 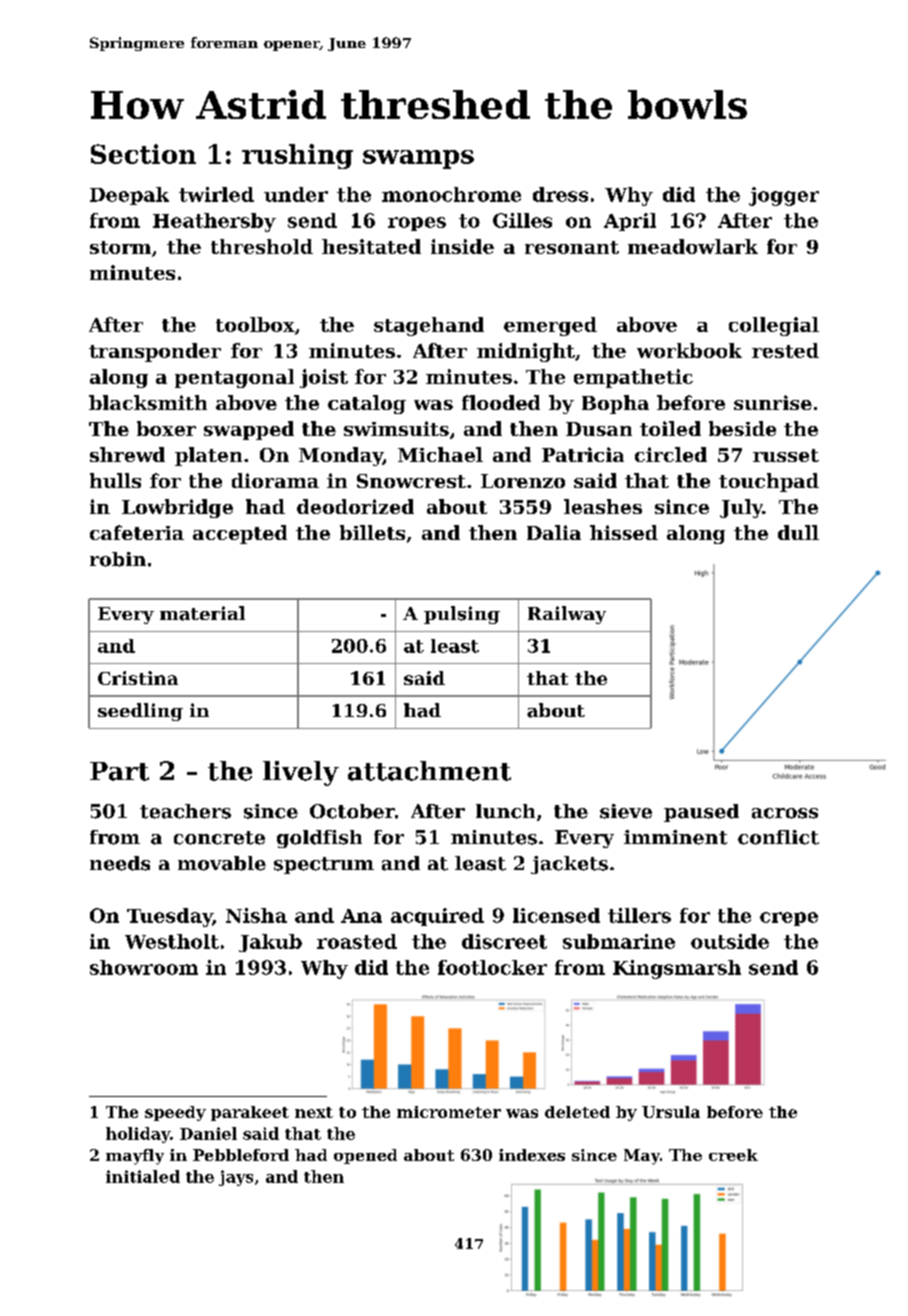 I want to click on attachment, so click(x=429, y=771).
